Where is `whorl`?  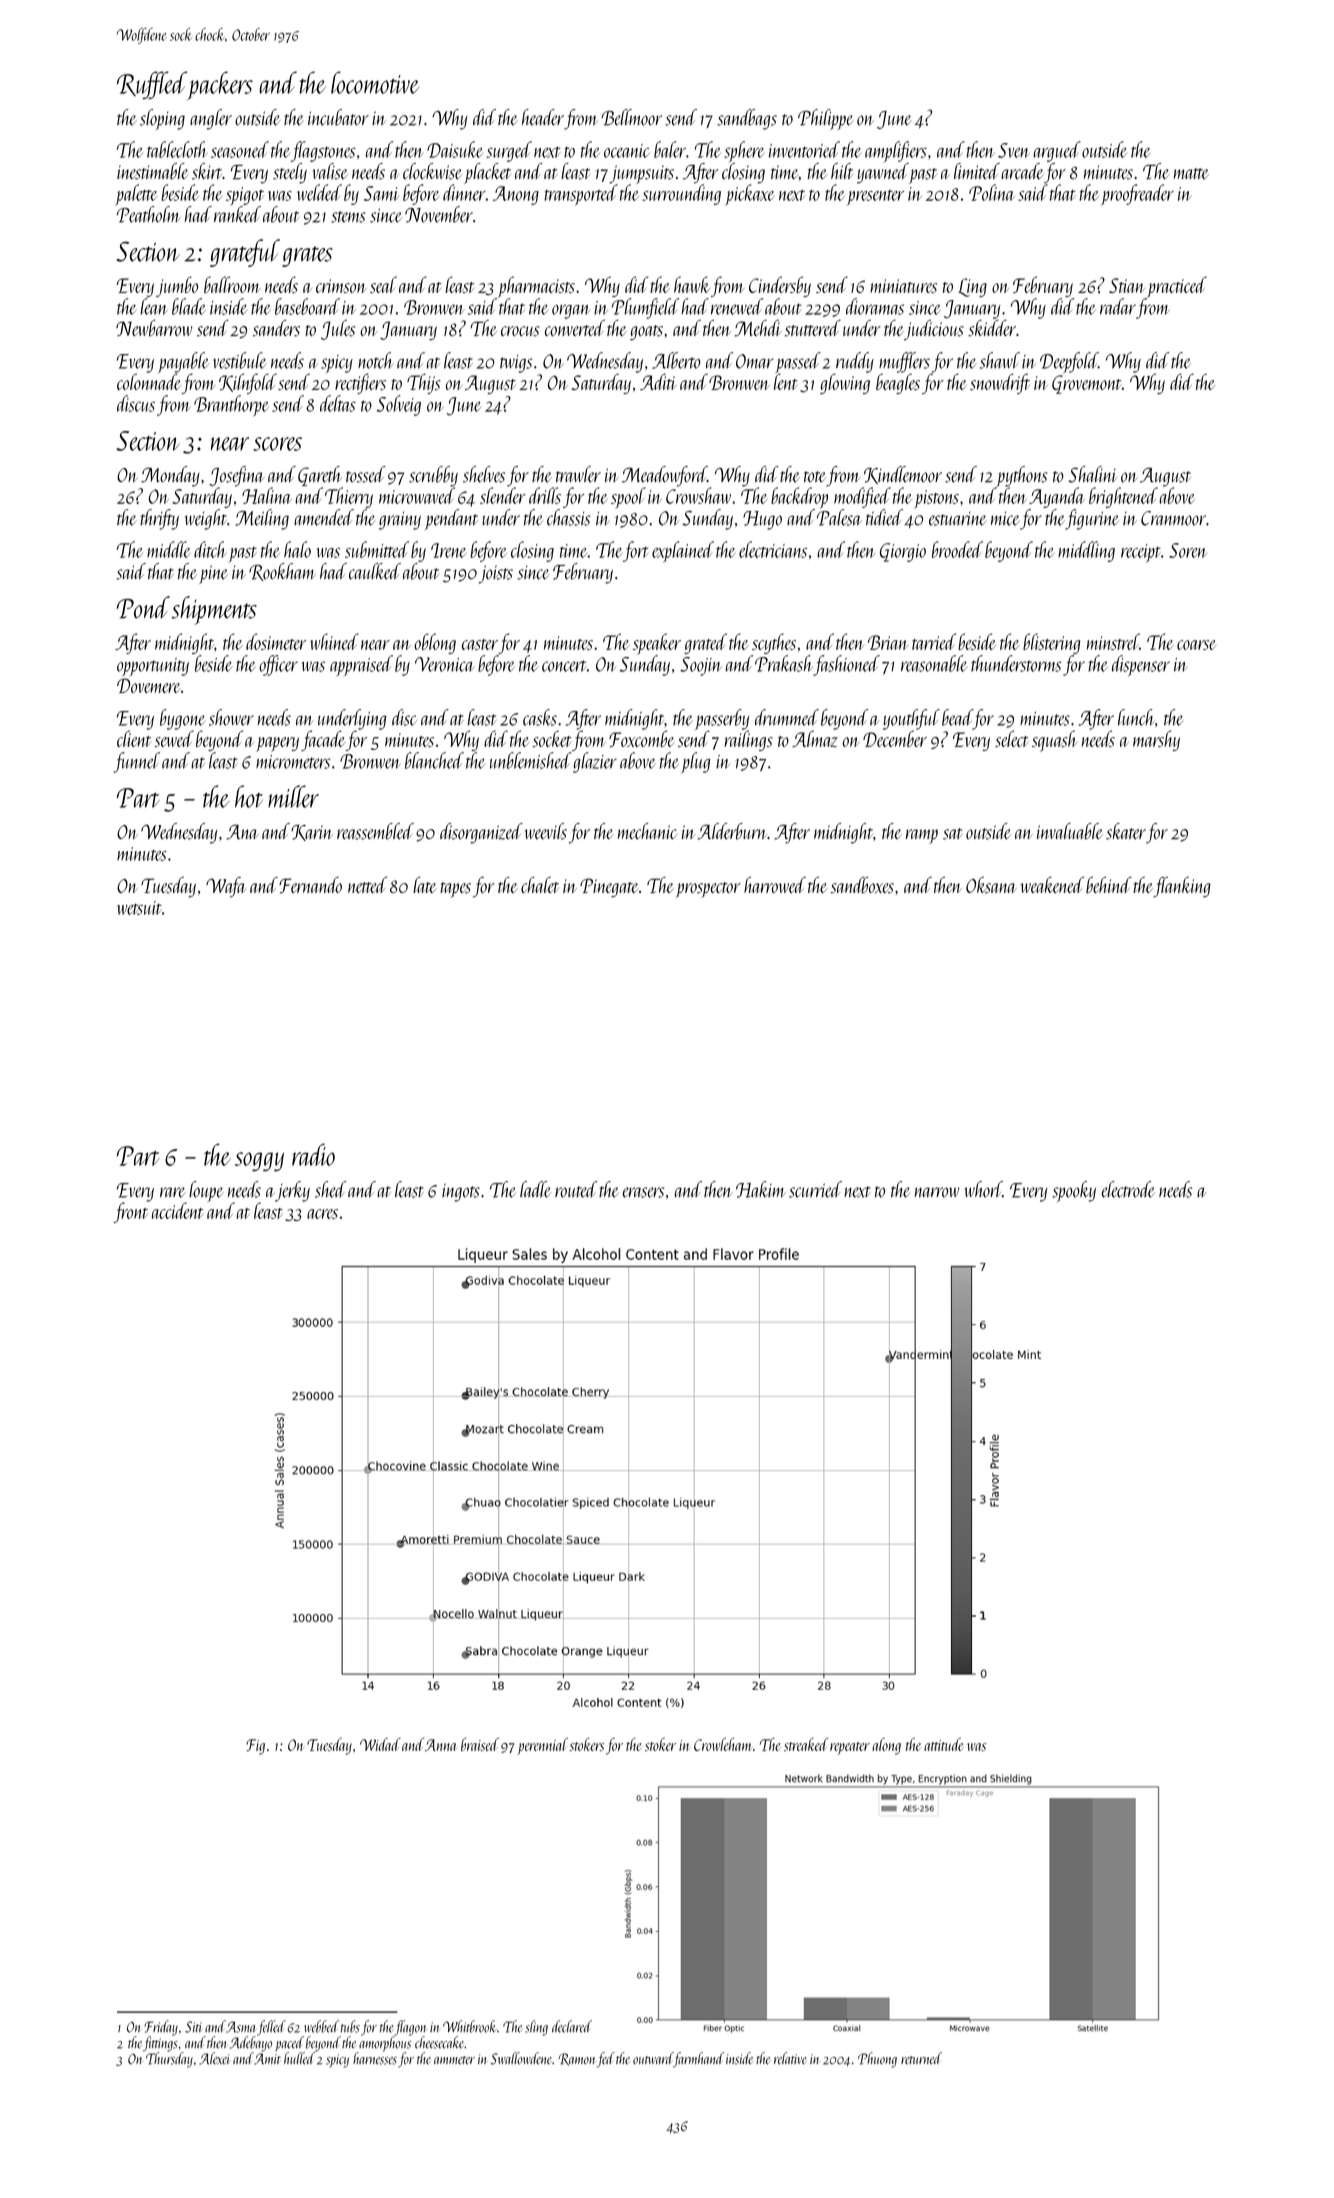 whorl is located at coordinates (983, 1189).
